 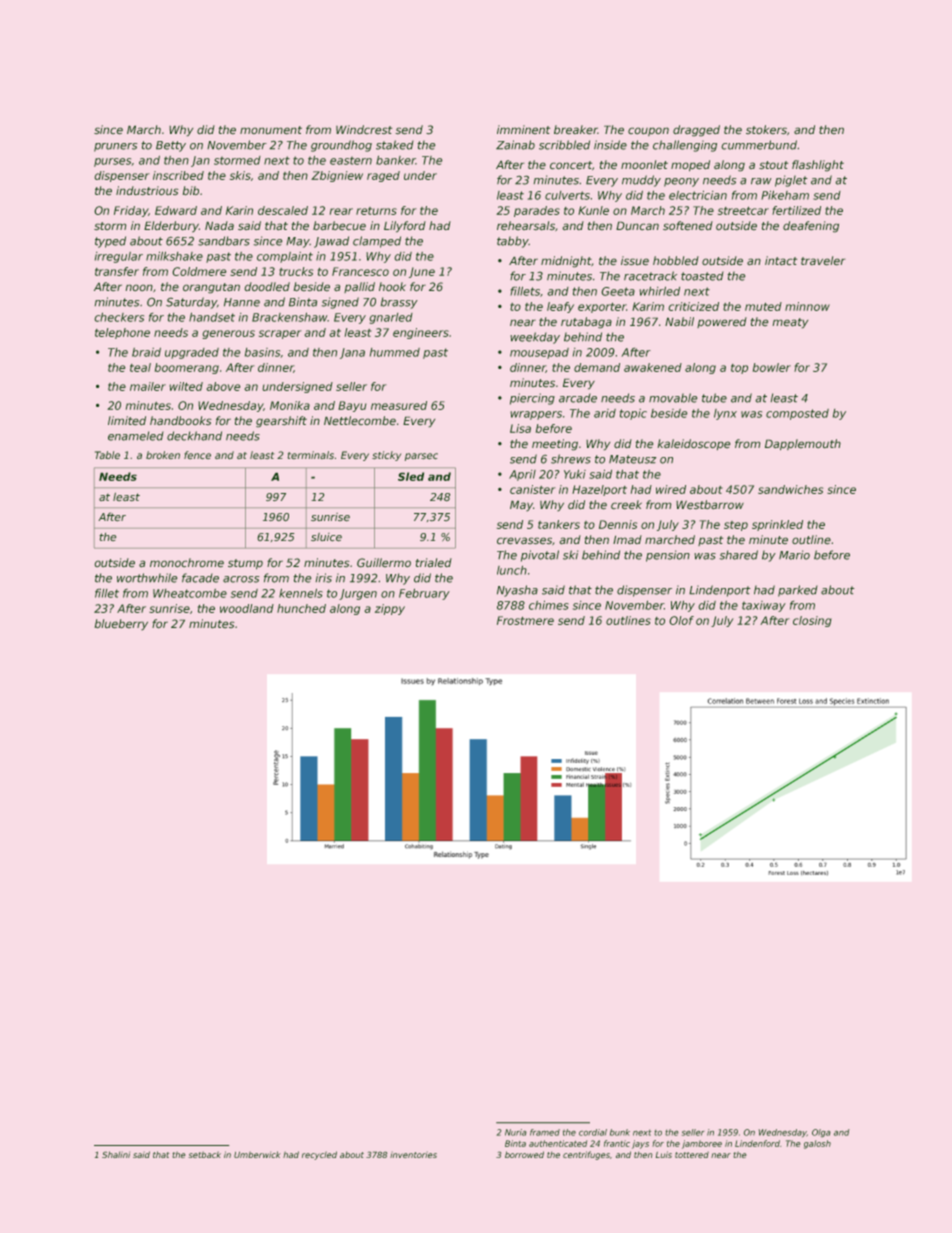 I want to click on hunched, so click(x=301, y=608).
